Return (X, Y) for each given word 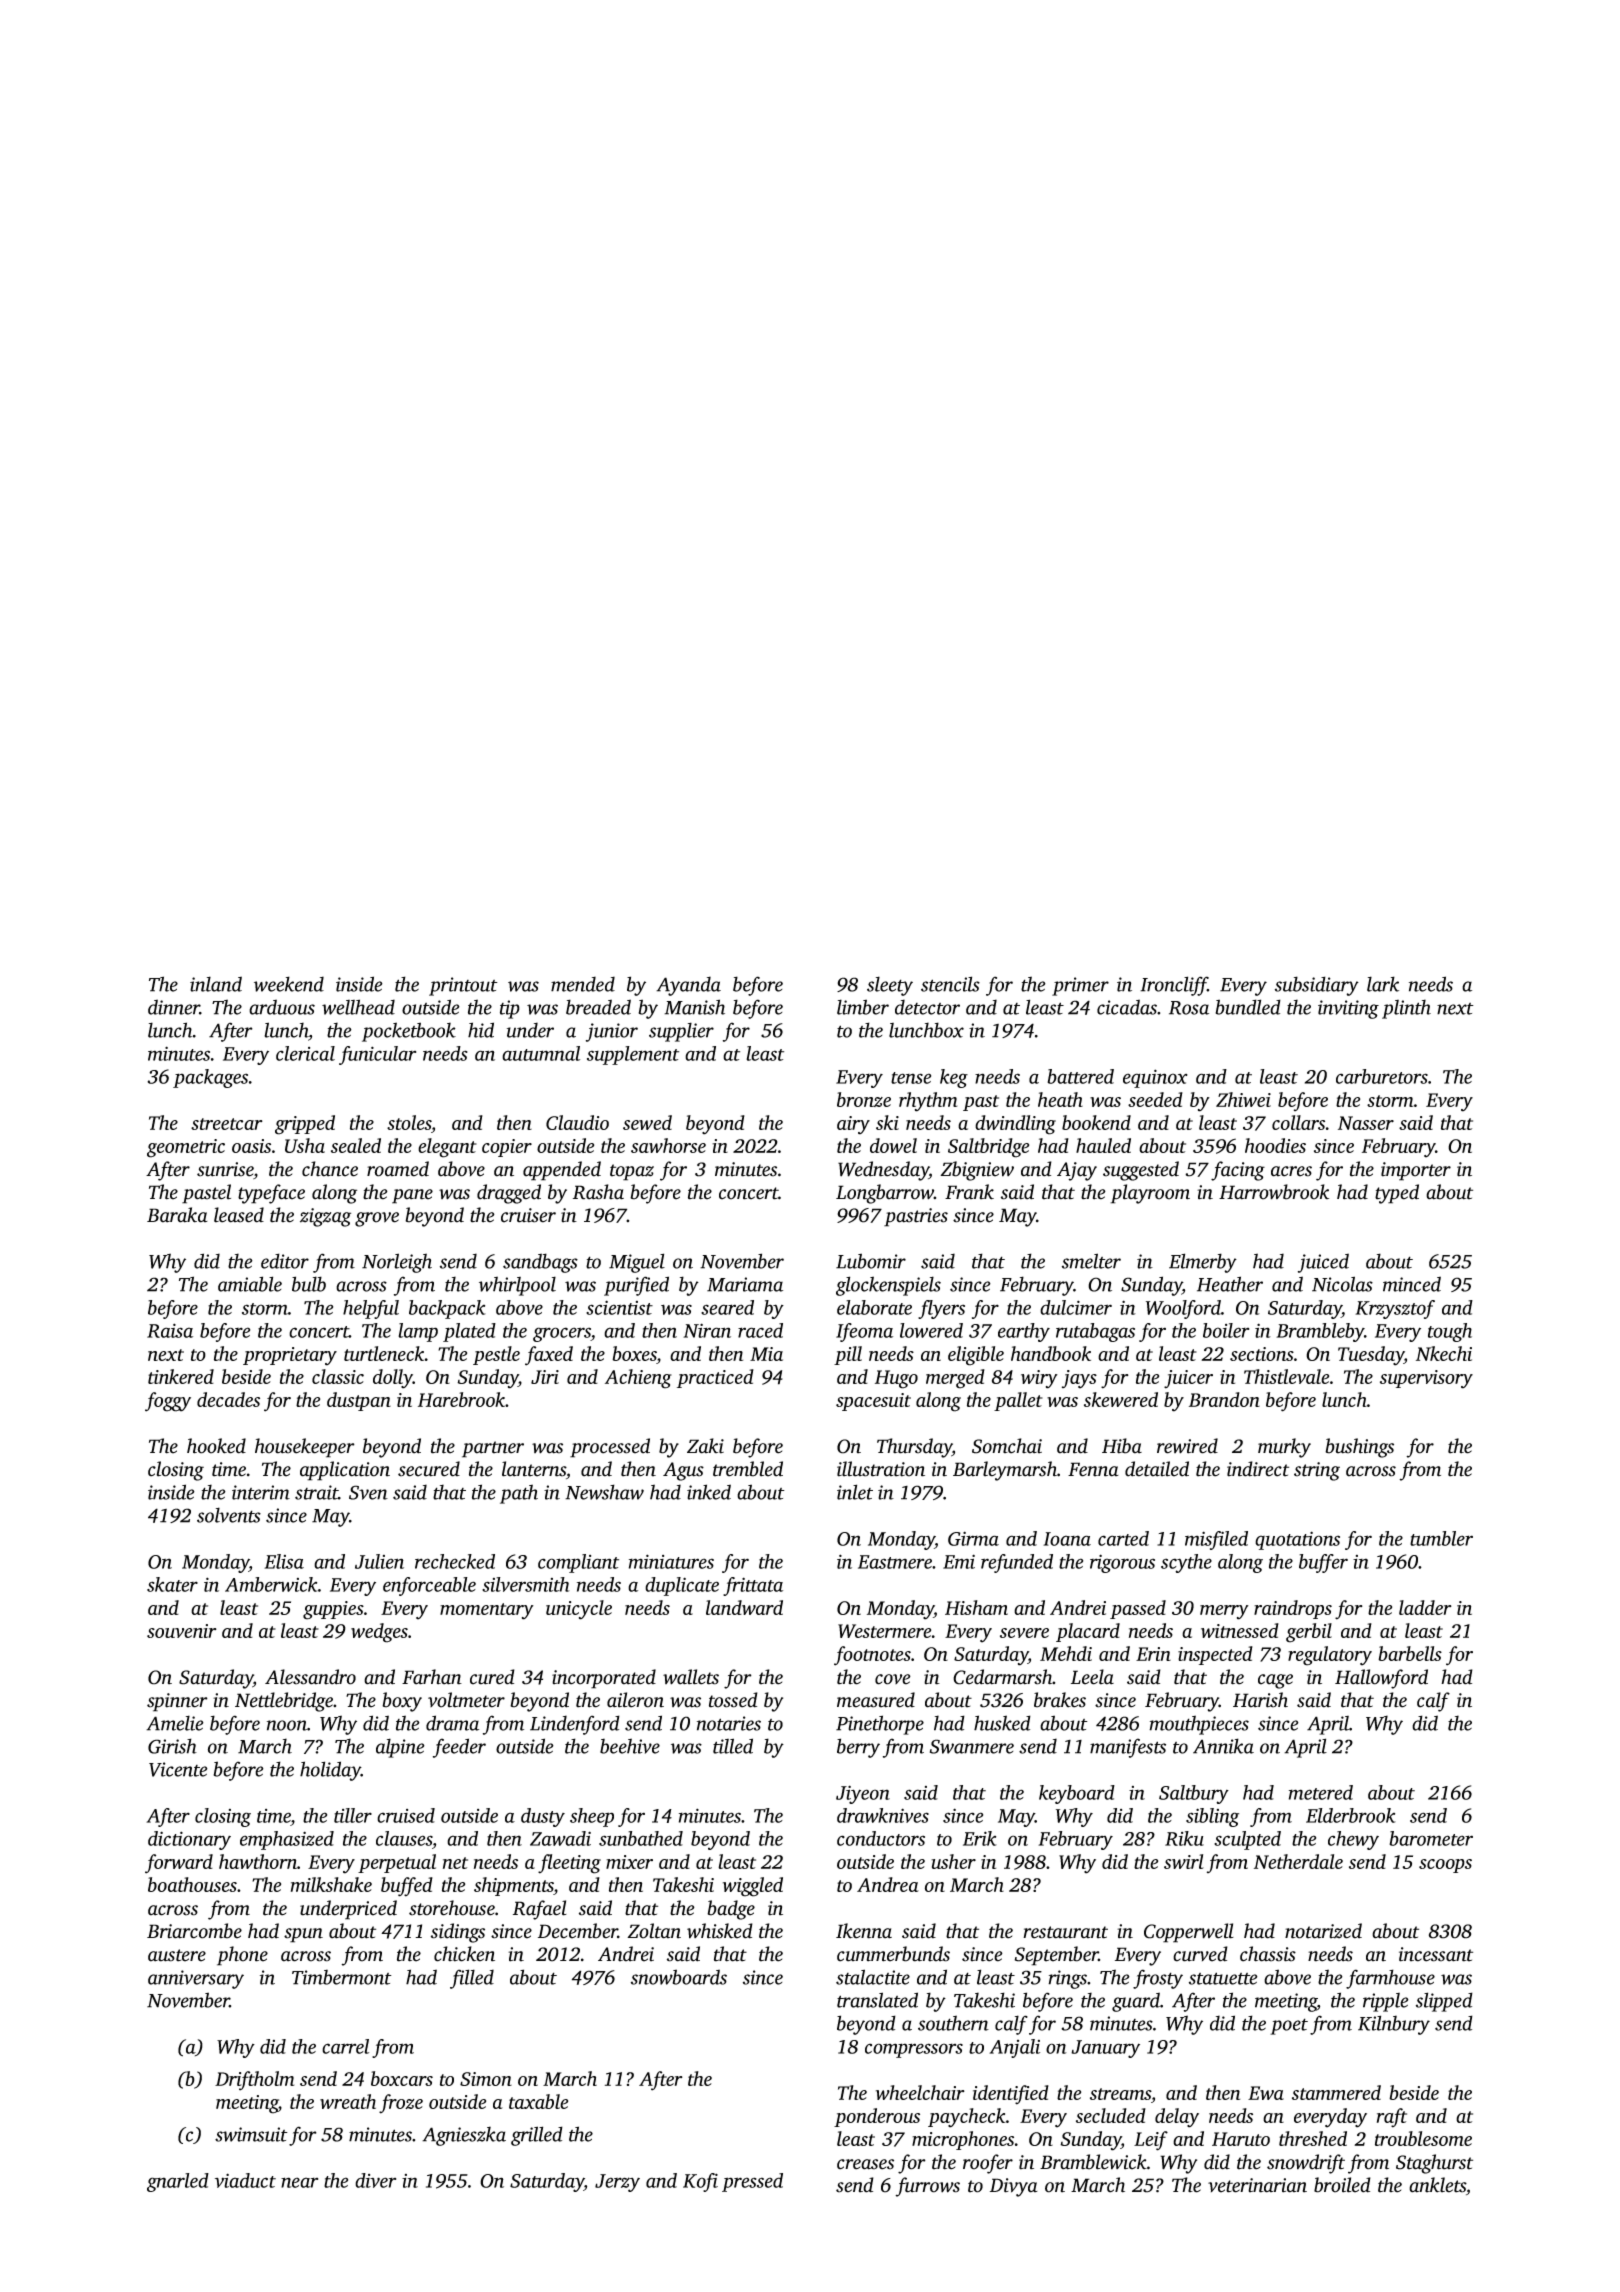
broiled (1342, 2185)
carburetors (1382, 1076)
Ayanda (688, 986)
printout (463, 986)
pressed (752, 2182)
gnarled (178, 2182)
